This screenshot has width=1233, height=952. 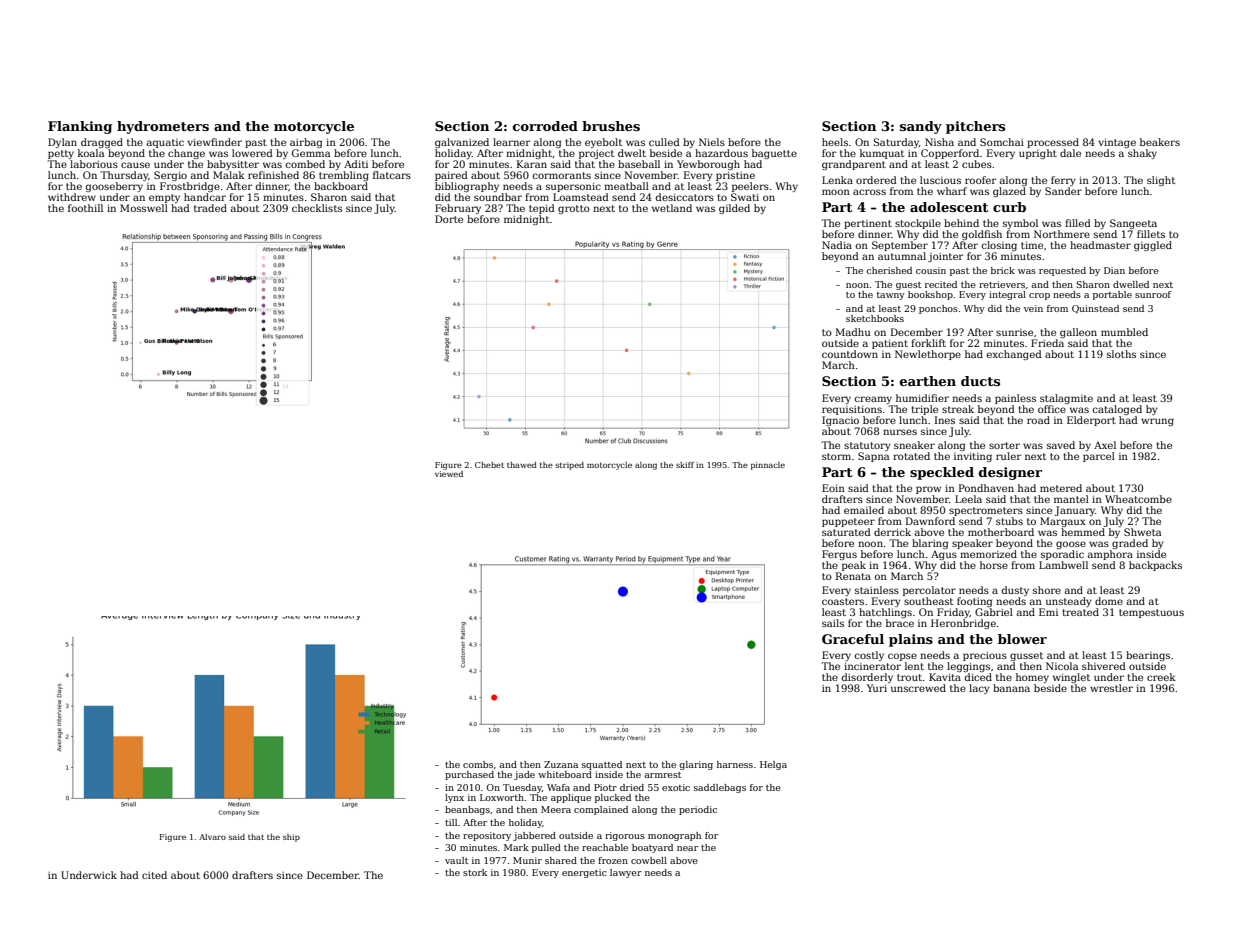 I want to click on Alvaro, so click(x=212, y=837).
